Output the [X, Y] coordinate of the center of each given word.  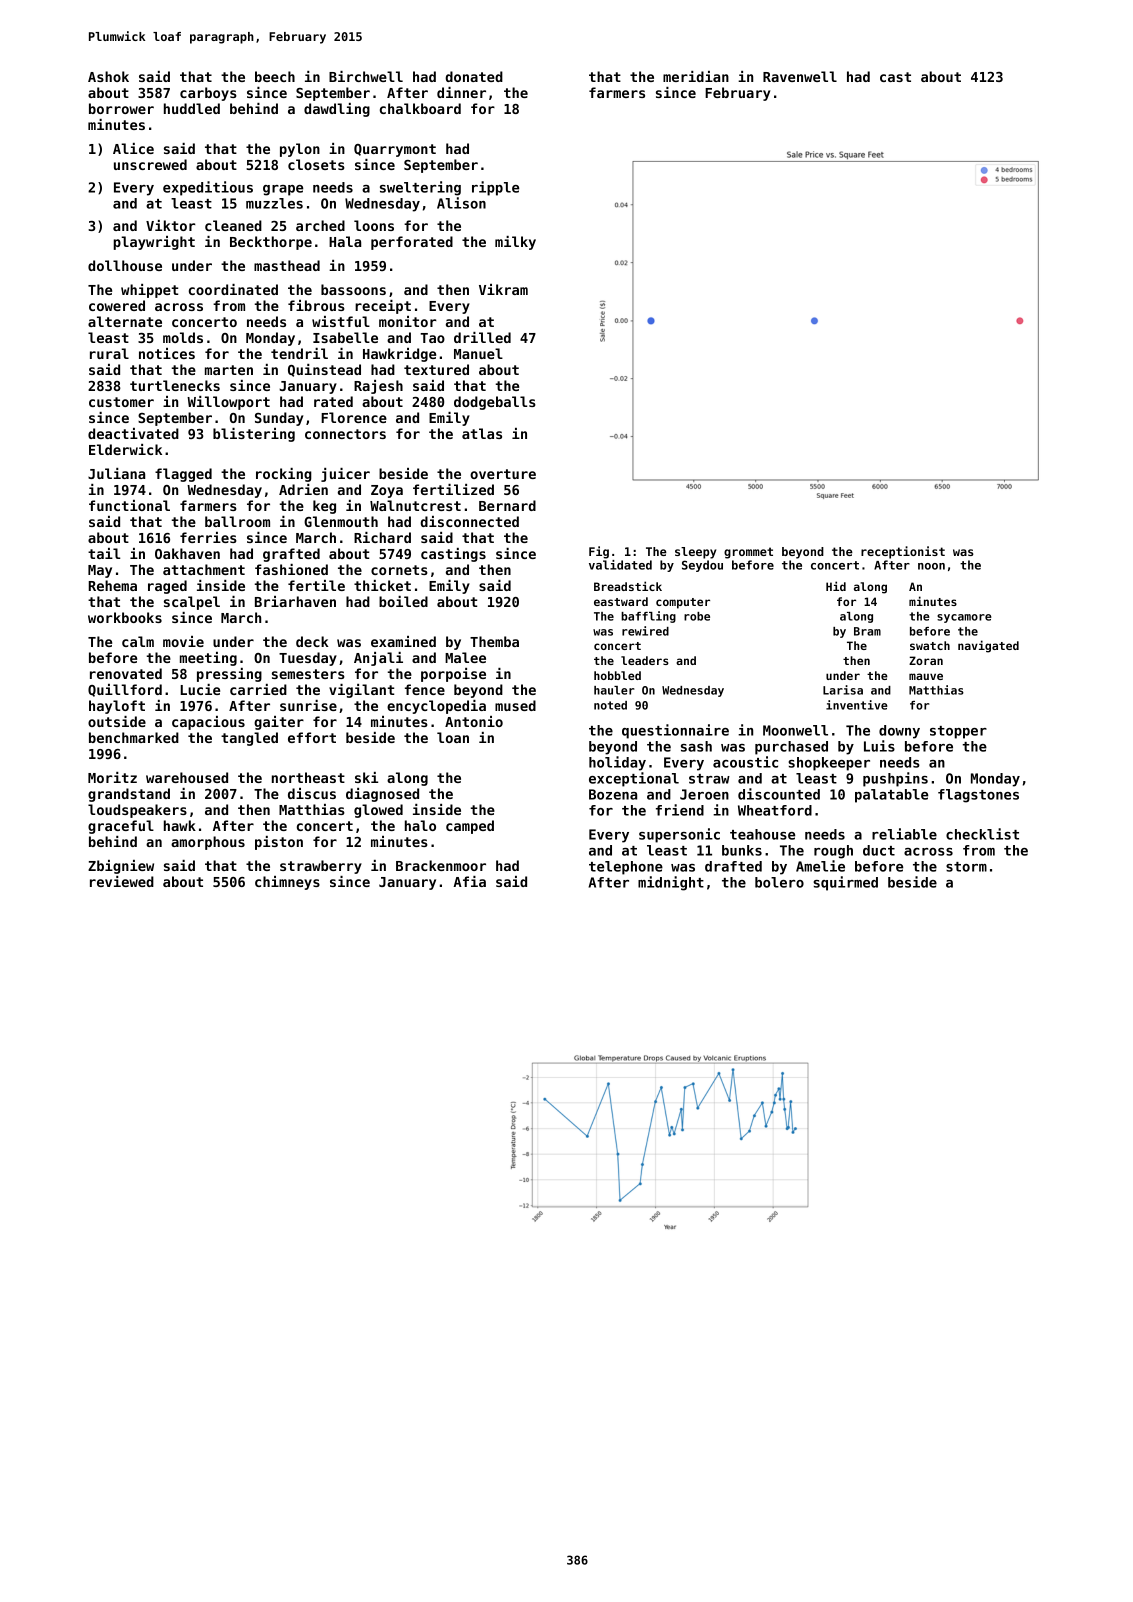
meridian [696, 76]
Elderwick [125, 449]
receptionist [903, 552]
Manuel [478, 353]
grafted [291, 555]
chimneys [287, 883]
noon [931, 566]
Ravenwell [800, 76]
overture [503, 474]
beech [275, 76]
